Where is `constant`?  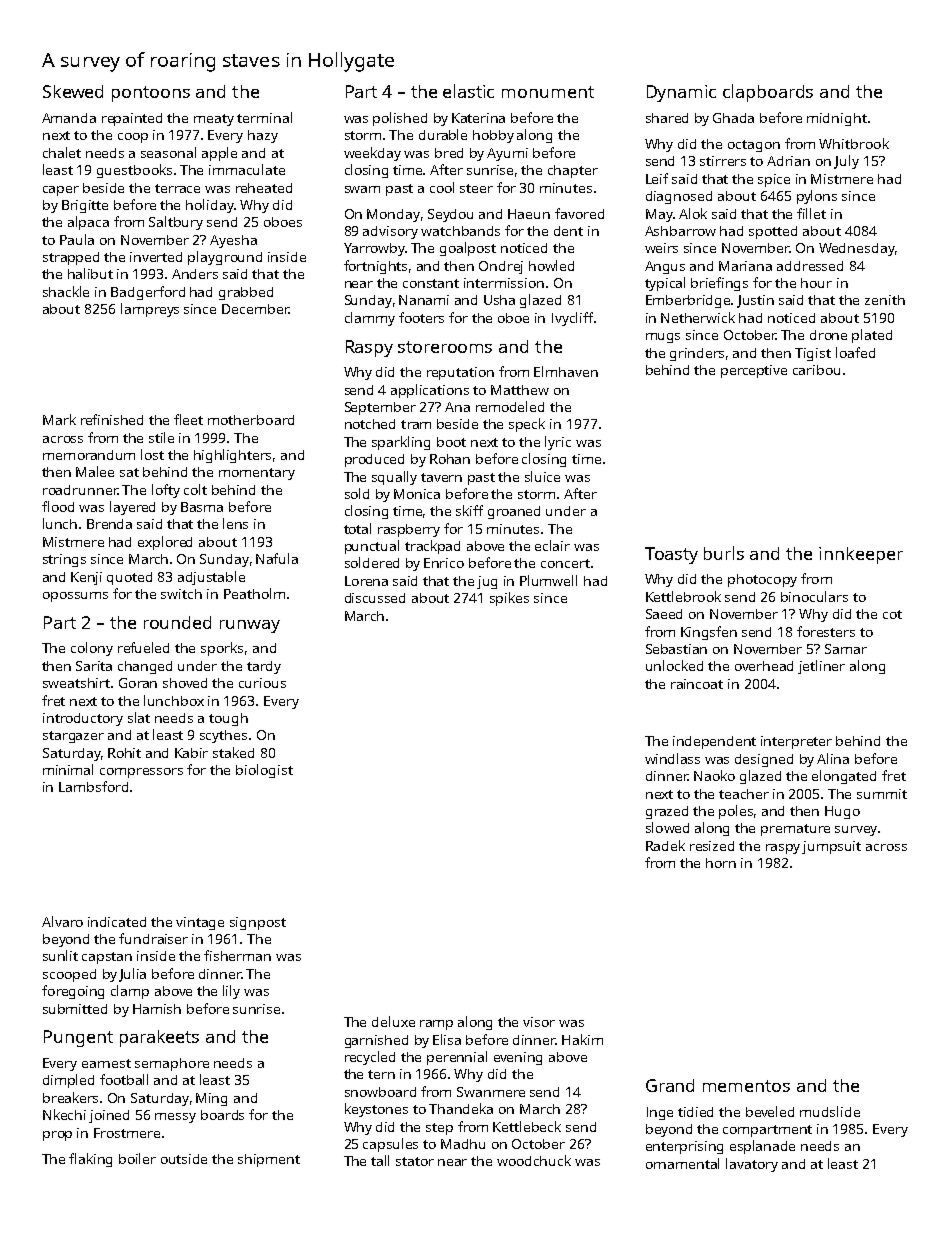
constant is located at coordinates (431, 283).
